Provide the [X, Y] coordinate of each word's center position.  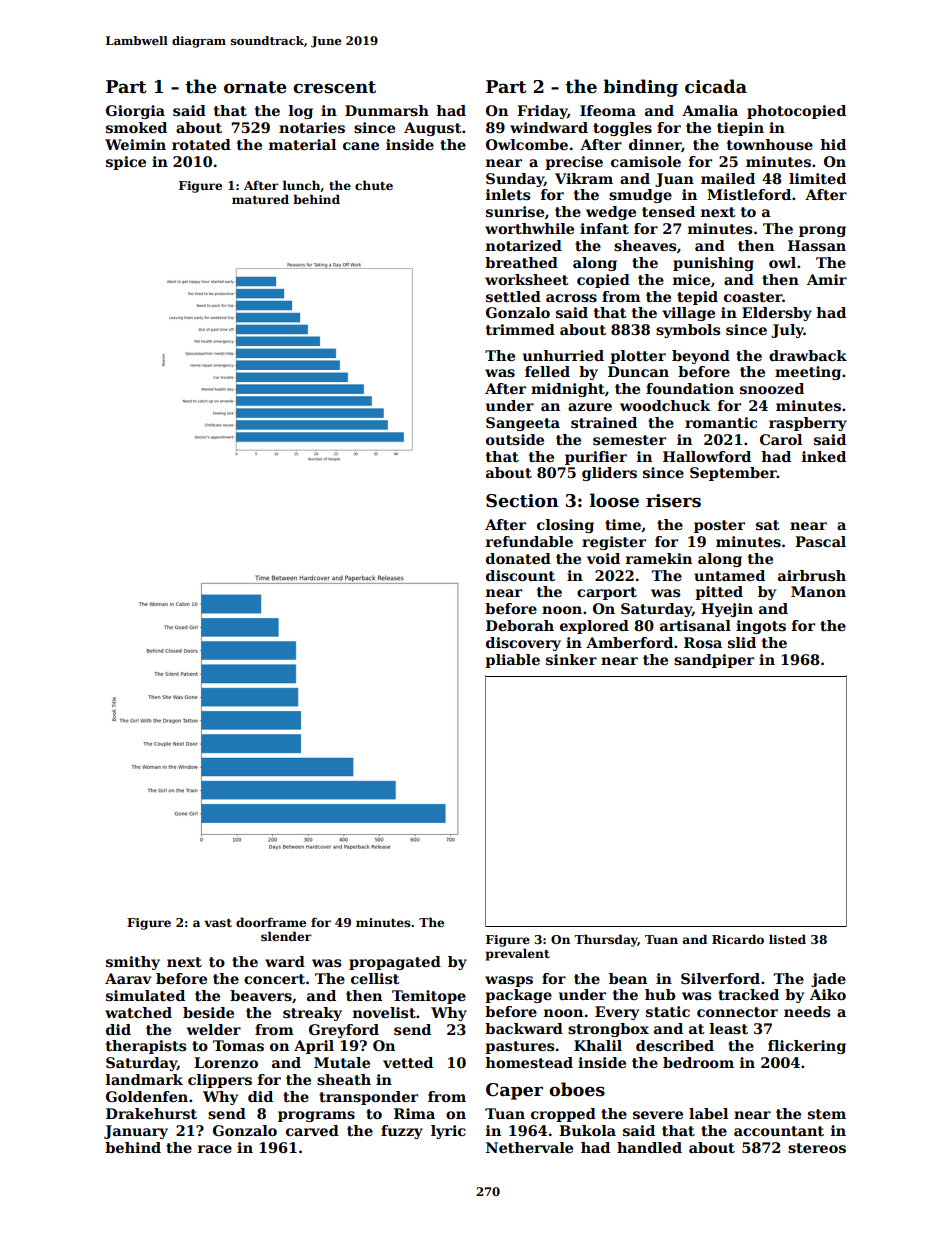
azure [590, 407]
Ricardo [738, 939]
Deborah [520, 625]
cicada [716, 86]
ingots [761, 627]
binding [640, 88]
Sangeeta [523, 424]
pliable [512, 661]
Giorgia [135, 112]
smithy [133, 963]
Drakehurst [151, 1113]
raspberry [808, 424]
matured [260, 199]
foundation [690, 388]
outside [515, 439]
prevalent [518, 954]
